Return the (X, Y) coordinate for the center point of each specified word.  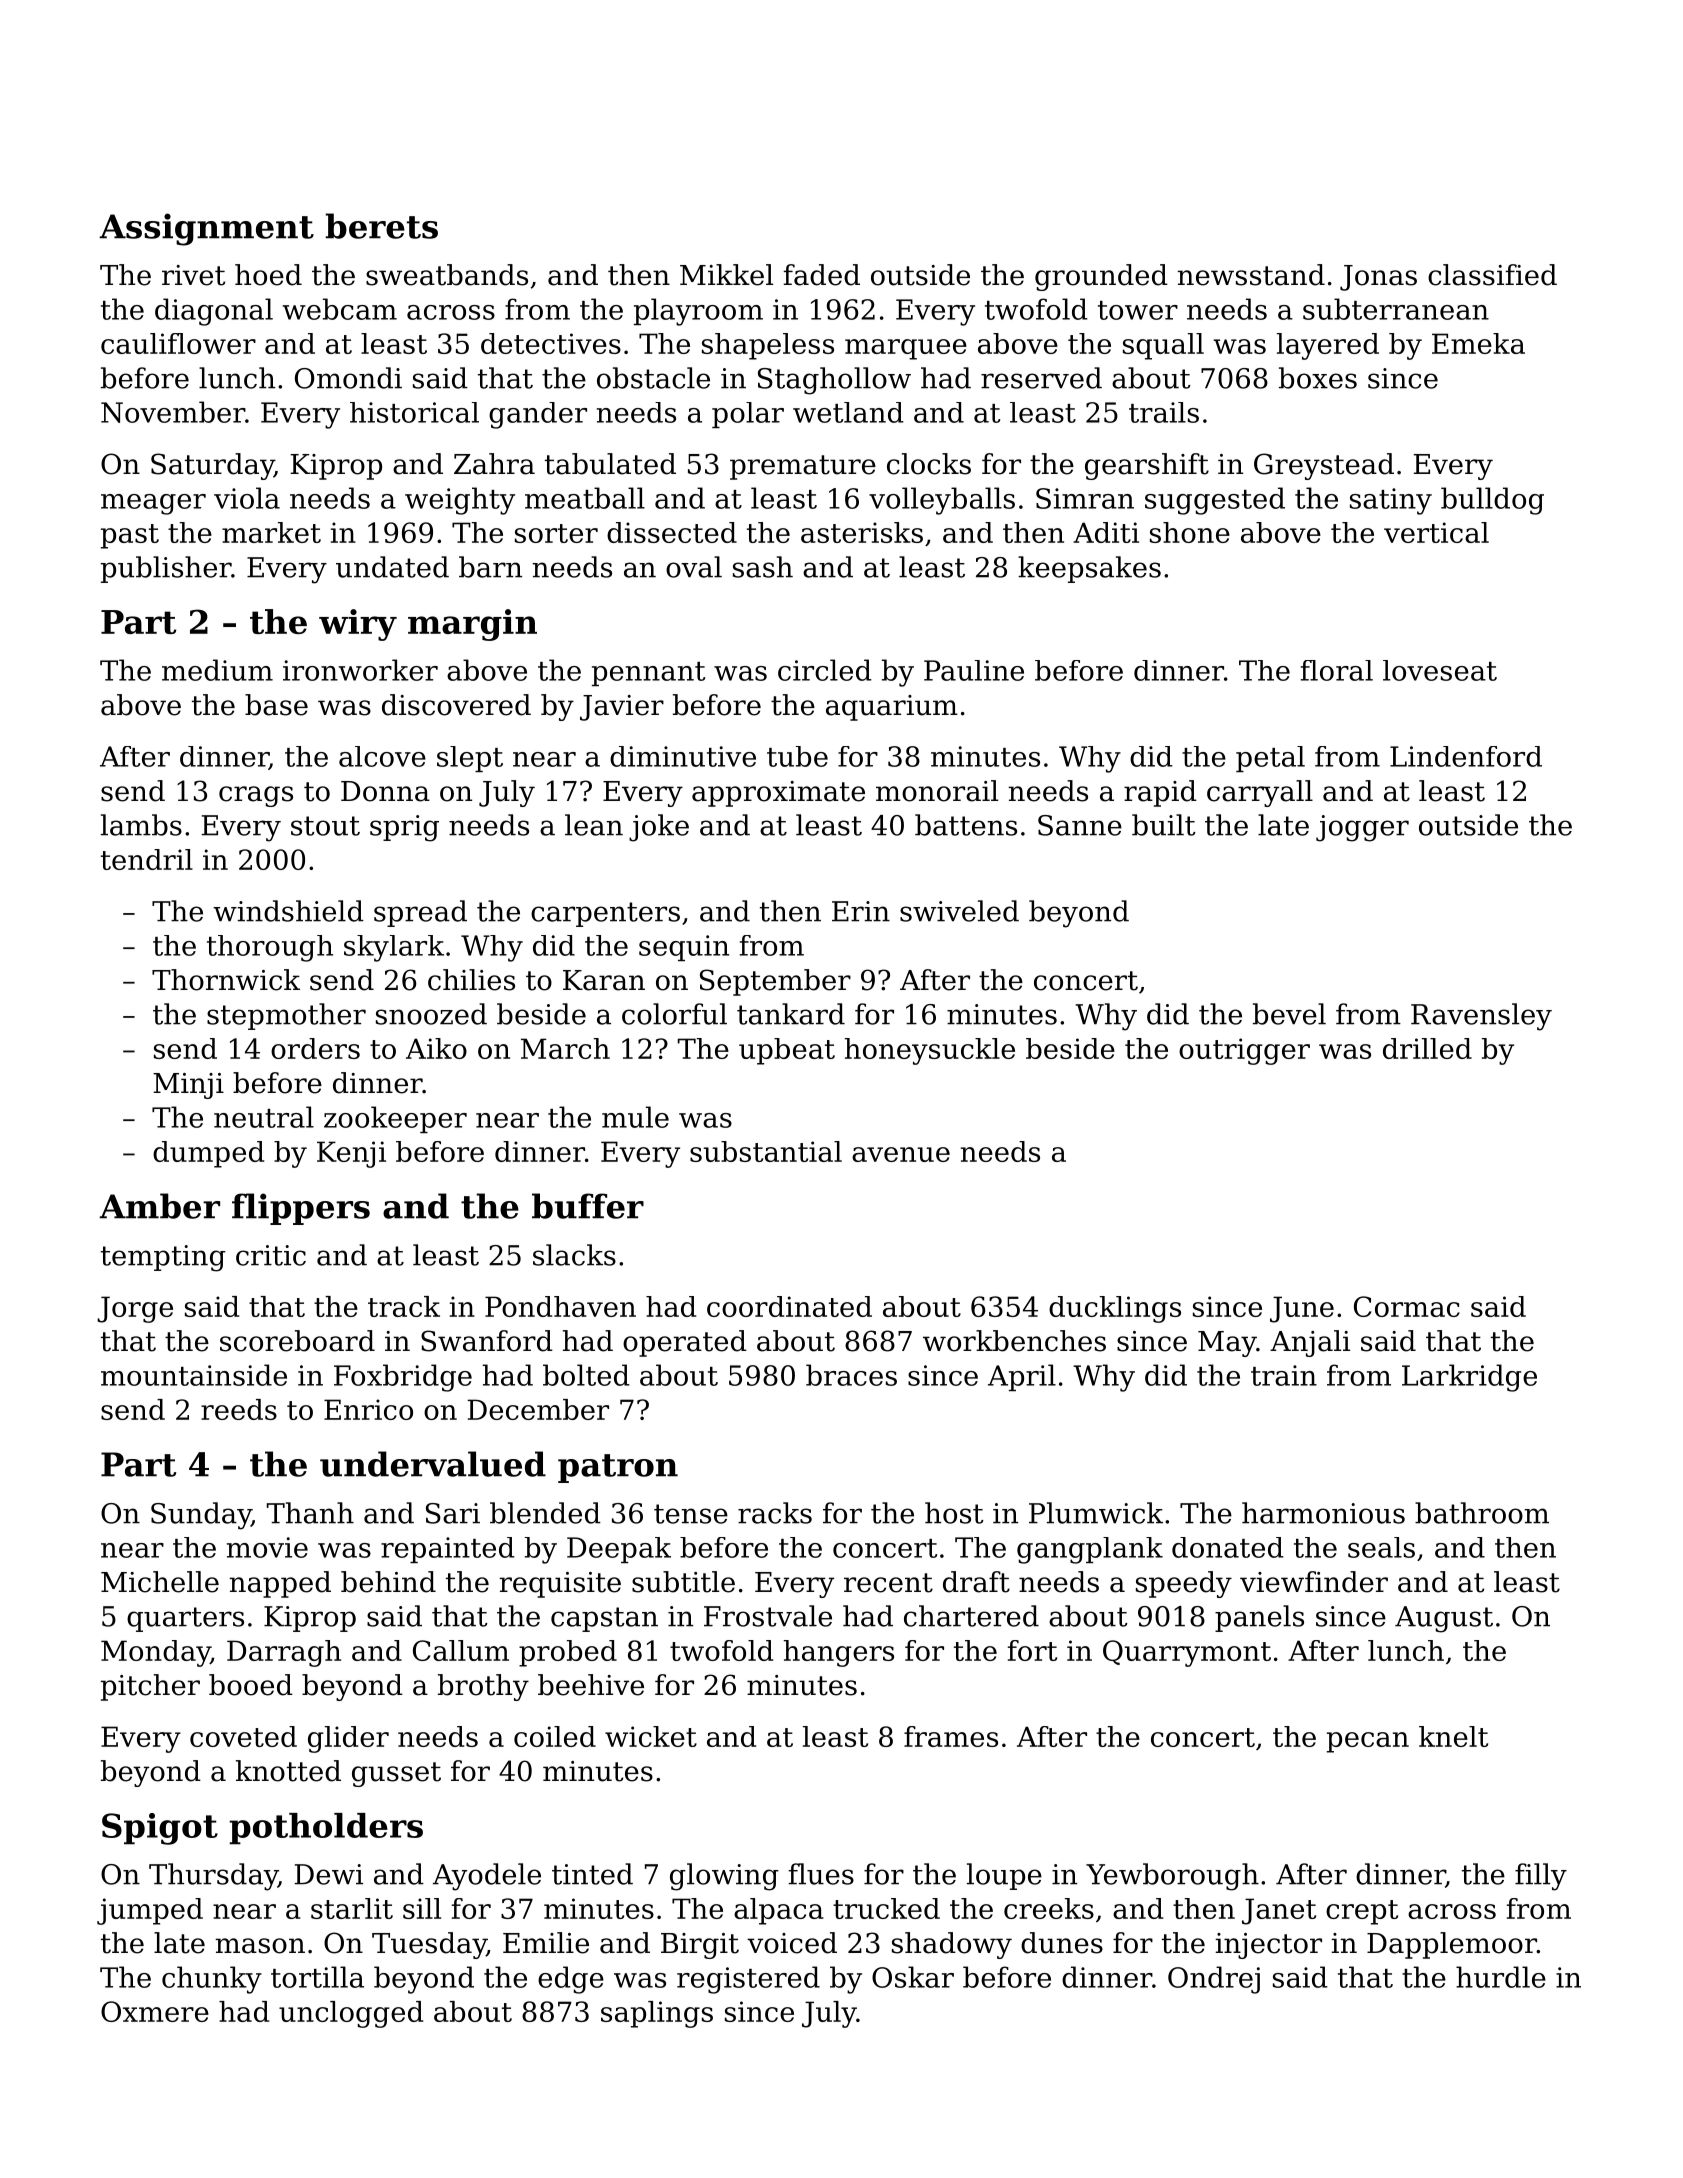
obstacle (653, 378)
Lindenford (1466, 756)
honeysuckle (929, 1051)
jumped (150, 1911)
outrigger (1244, 1051)
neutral (264, 1117)
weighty (460, 501)
